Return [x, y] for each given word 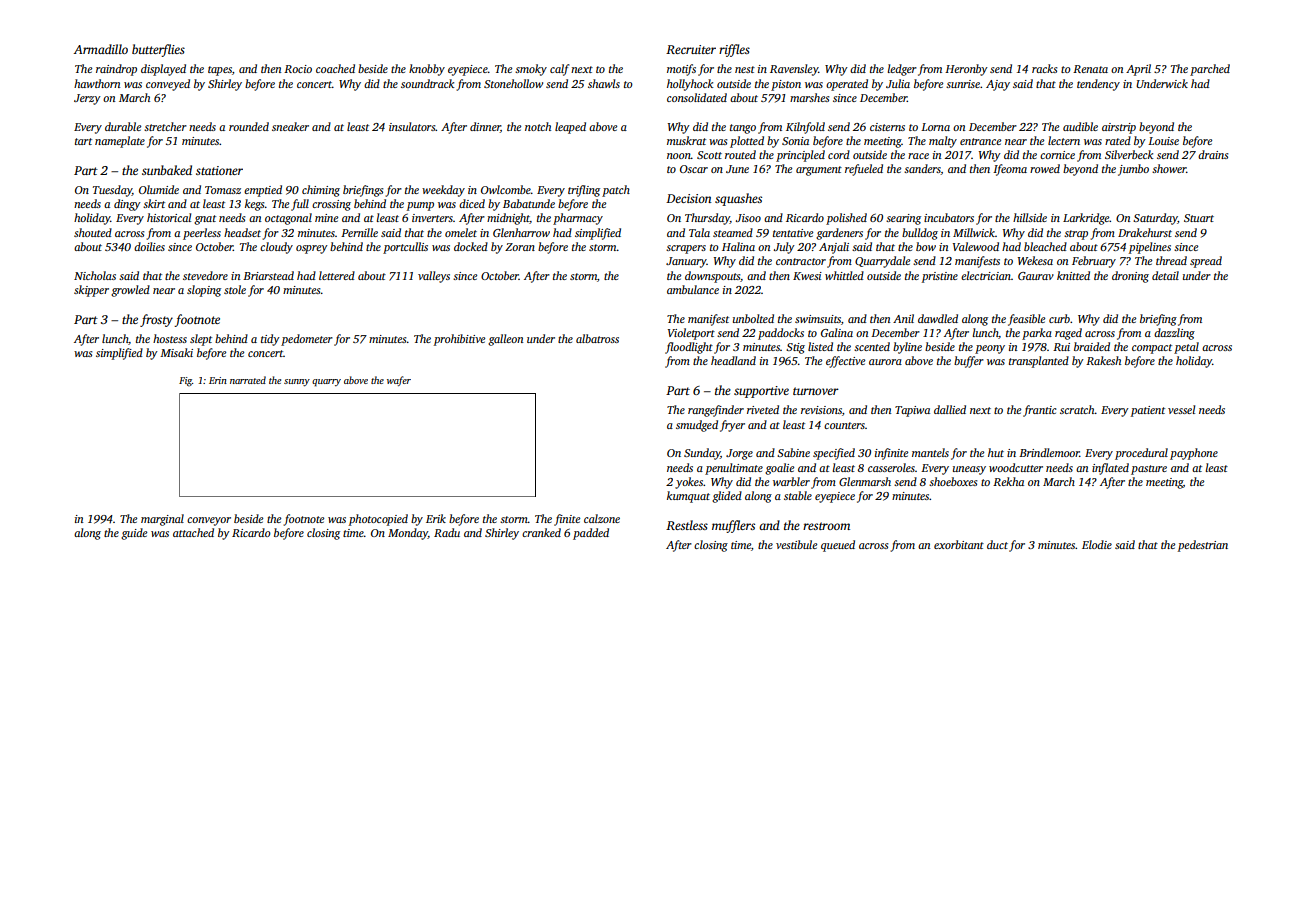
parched [1210, 70]
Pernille [359, 232]
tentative [793, 233]
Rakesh [1103, 360]
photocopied [378, 520]
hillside [1030, 217]
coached [335, 68]
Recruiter [691, 49]
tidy [270, 340]
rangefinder [716, 411]
